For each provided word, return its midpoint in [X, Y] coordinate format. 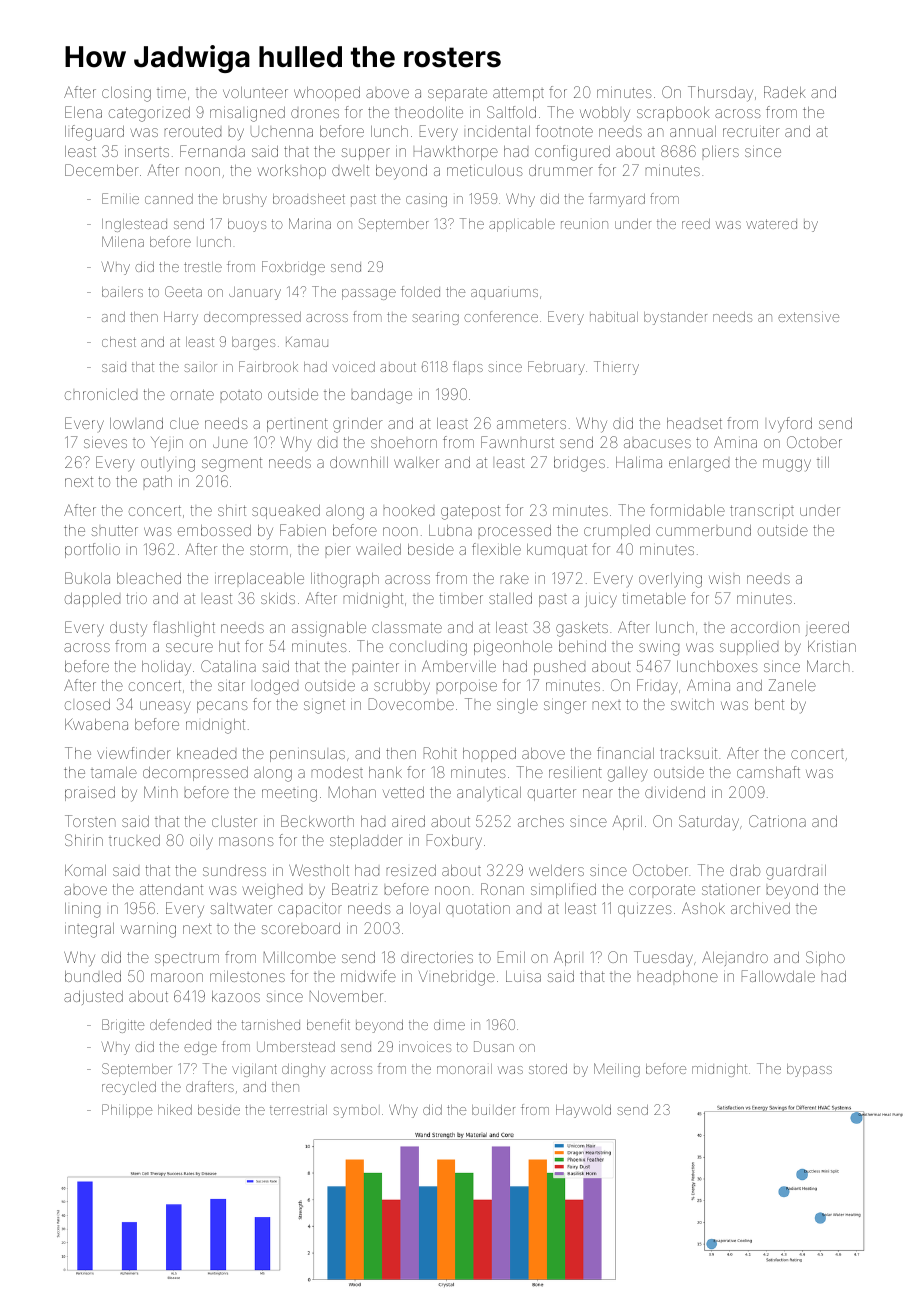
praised [90, 794]
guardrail [796, 872]
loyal [425, 910]
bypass [809, 1070]
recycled [129, 1088]
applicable [522, 225]
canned [169, 199]
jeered [827, 629]
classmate [407, 627]
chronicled [101, 394]
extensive [808, 316]
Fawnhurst [517, 442]
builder [493, 1110]
